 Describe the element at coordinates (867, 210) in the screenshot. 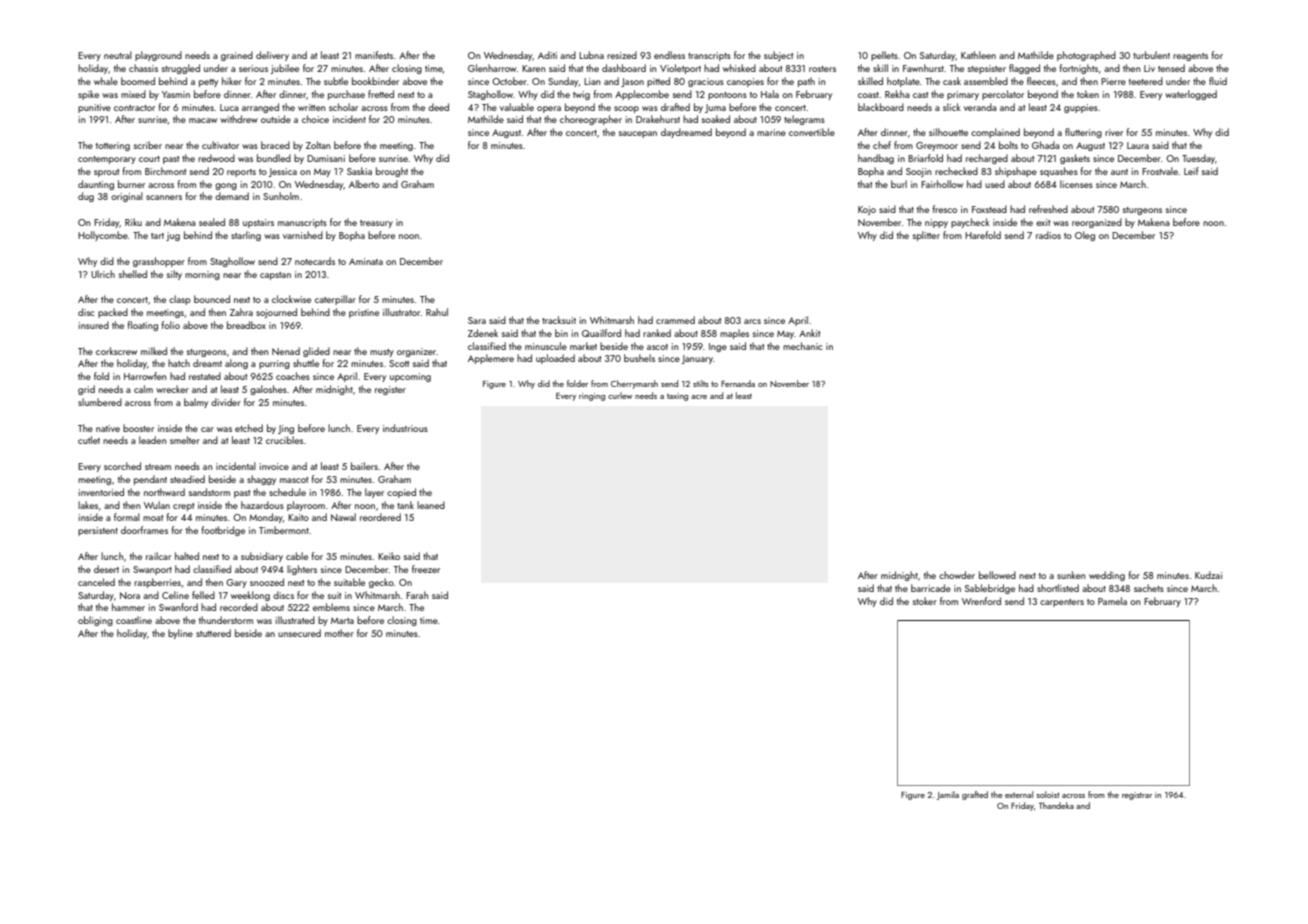

I see `Kojo` at that location.
